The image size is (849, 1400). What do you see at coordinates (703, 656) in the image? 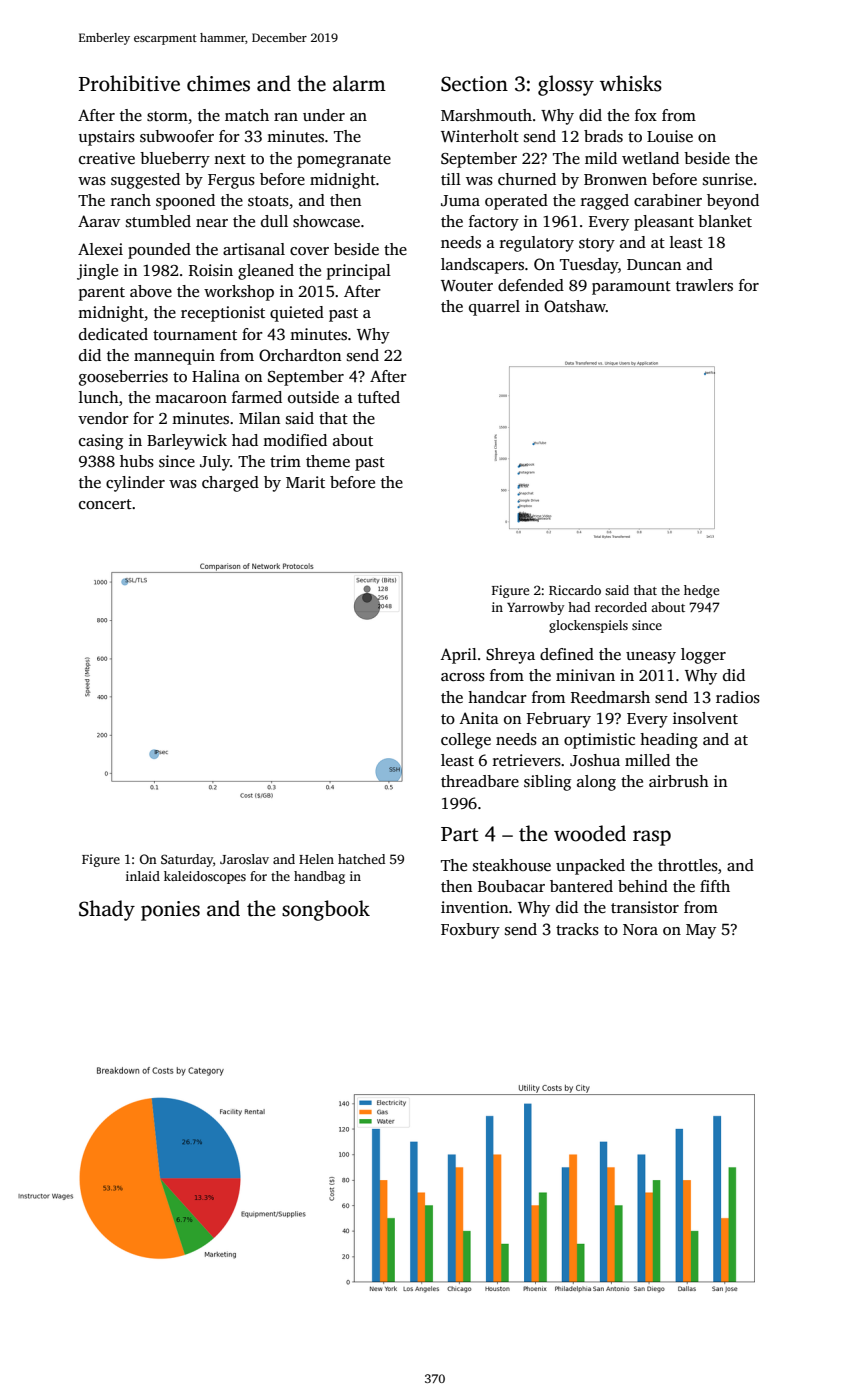
I see `logger` at bounding box center [703, 656].
